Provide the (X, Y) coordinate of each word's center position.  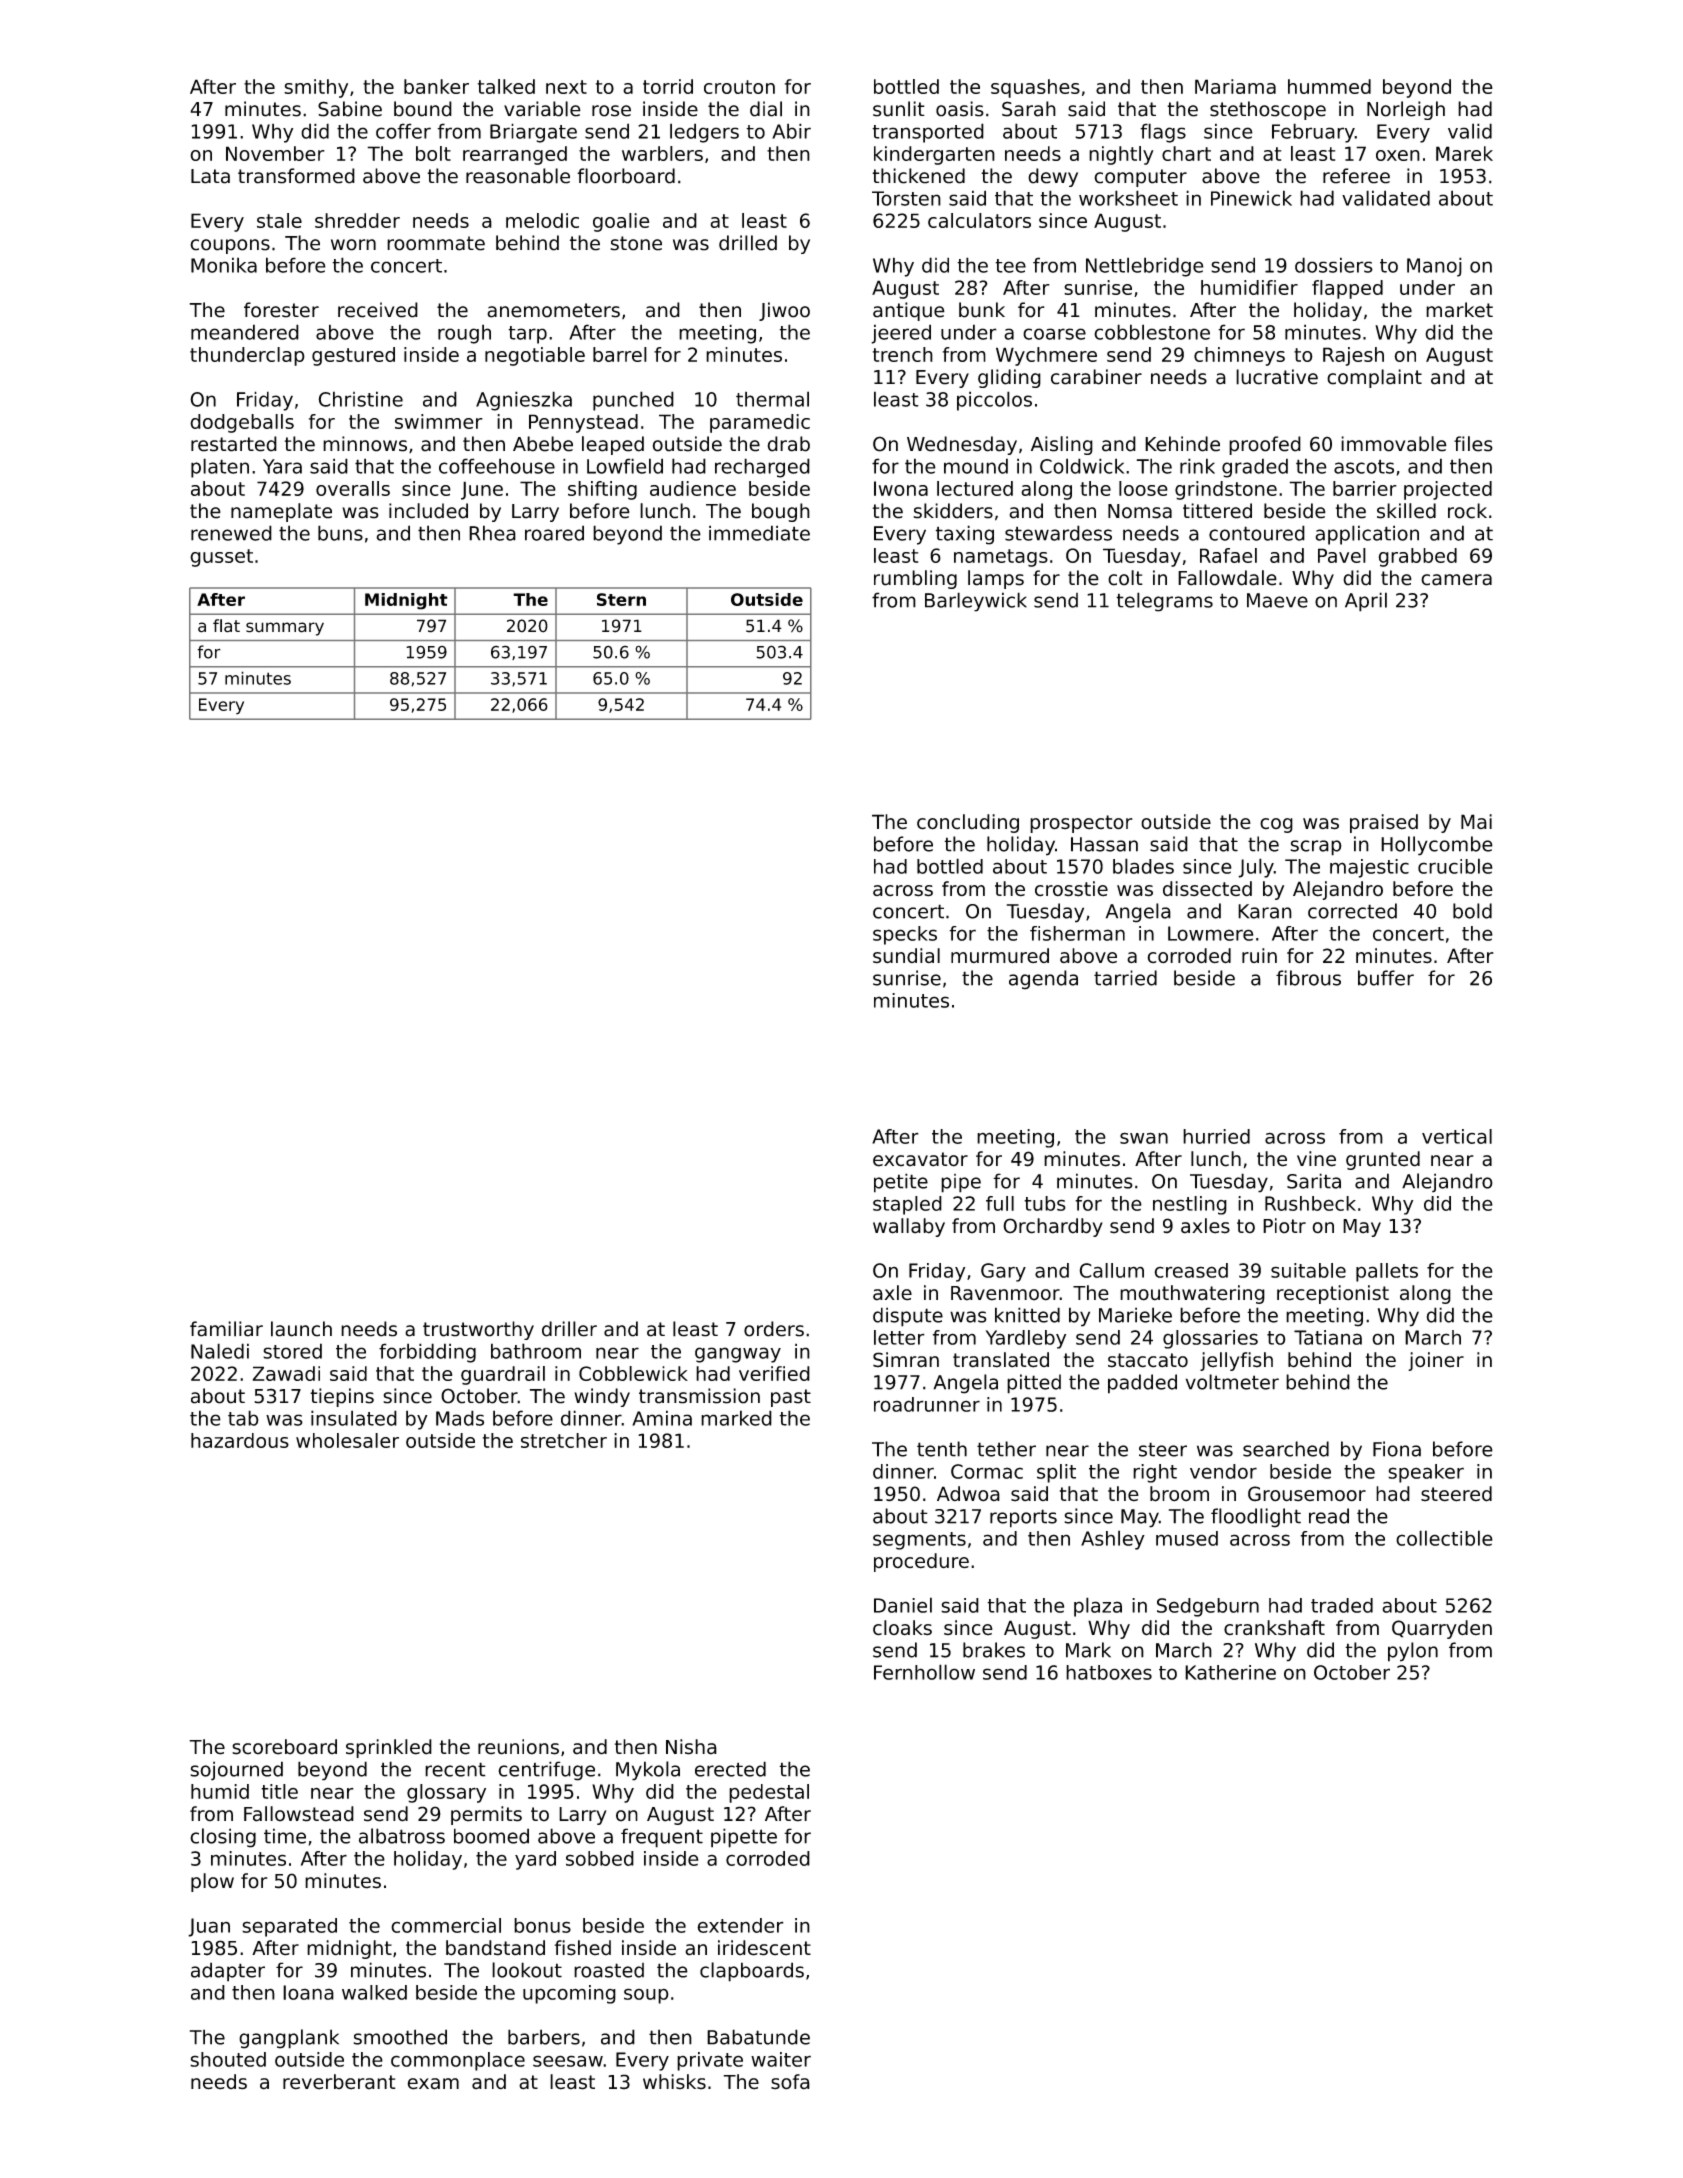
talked (506, 86)
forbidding (427, 1353)
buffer (1386, 978)
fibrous (1308, 978)
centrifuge (546, 1771)
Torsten (906, 198)
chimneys (1239, 356)
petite (901, 1183)
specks (905, 935)
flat (226, 626)
